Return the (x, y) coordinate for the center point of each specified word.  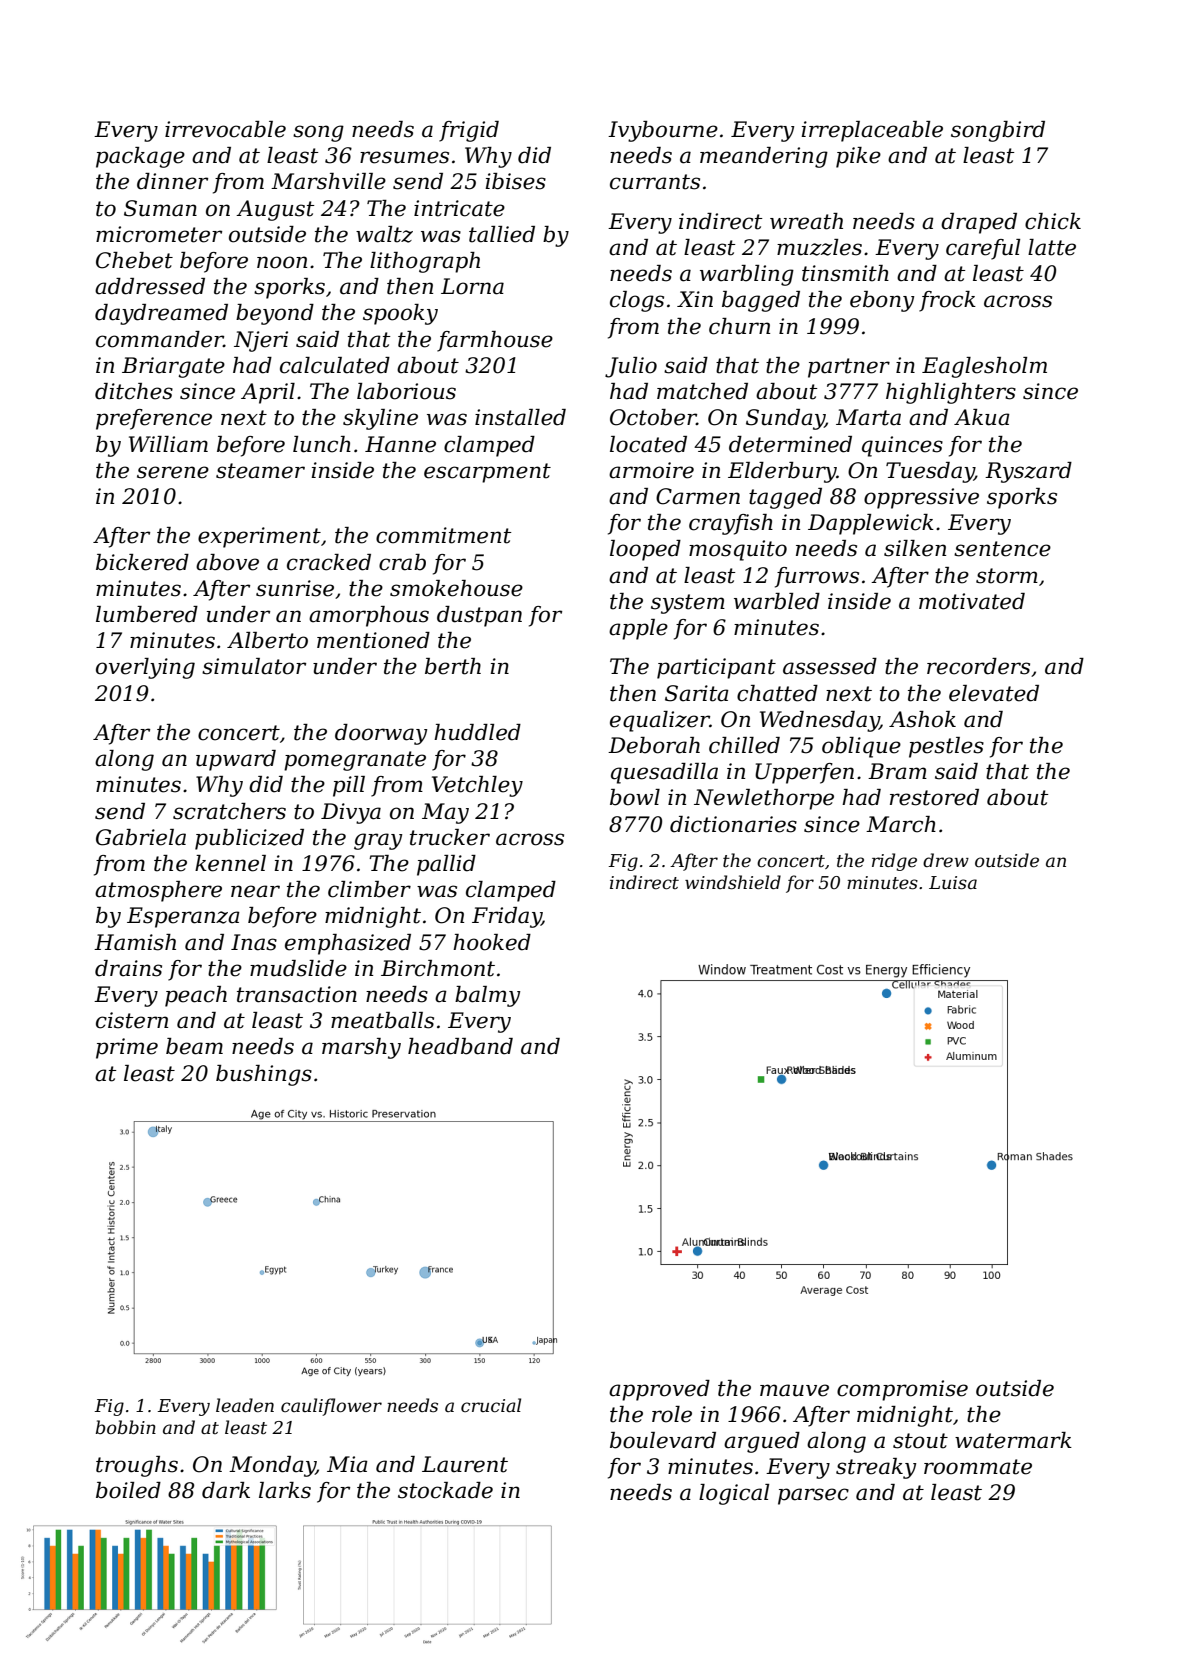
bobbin (126, 1427)
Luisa (953, 883)
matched (702, 391)
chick (1053, 221)
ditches (134, 391)
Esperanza (183, 917)
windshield (733, 882)
